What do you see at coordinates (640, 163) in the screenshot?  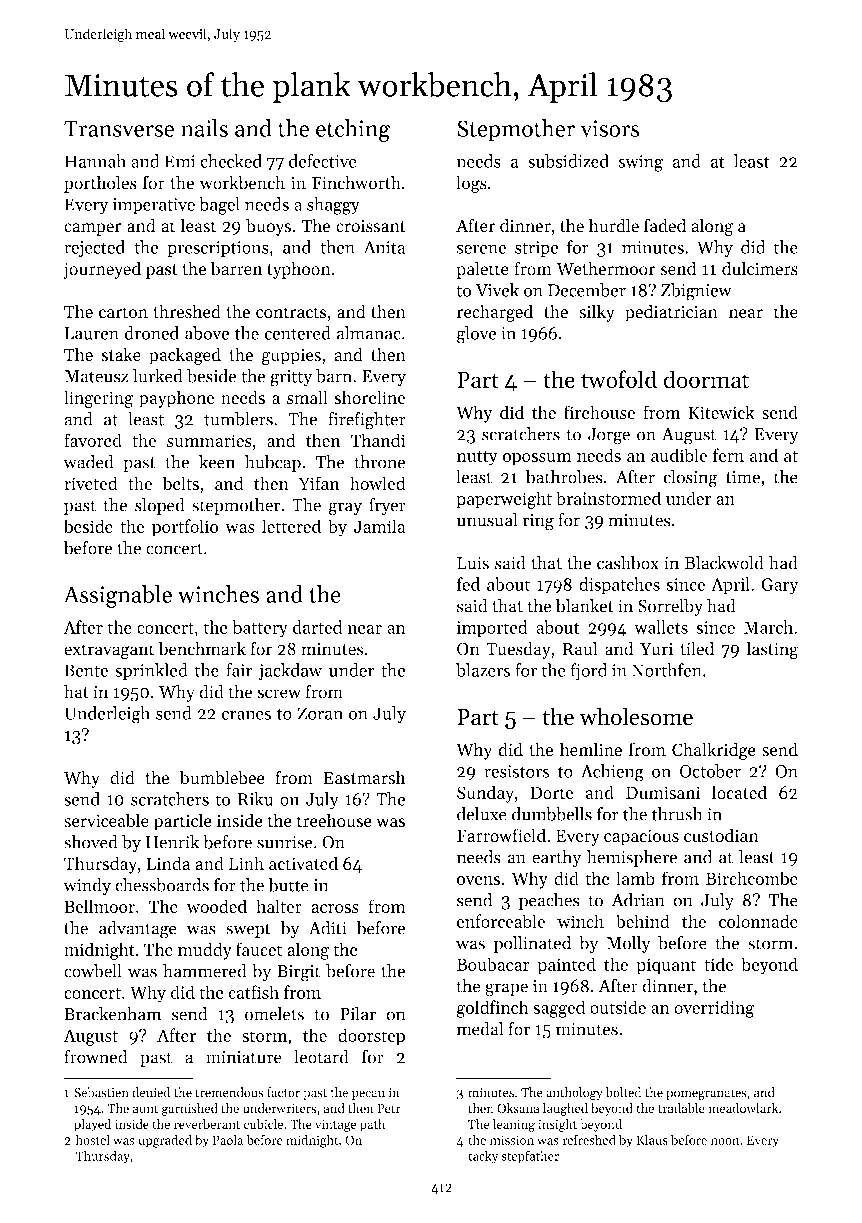 I see `swing` at bounding box center [640, 163].
